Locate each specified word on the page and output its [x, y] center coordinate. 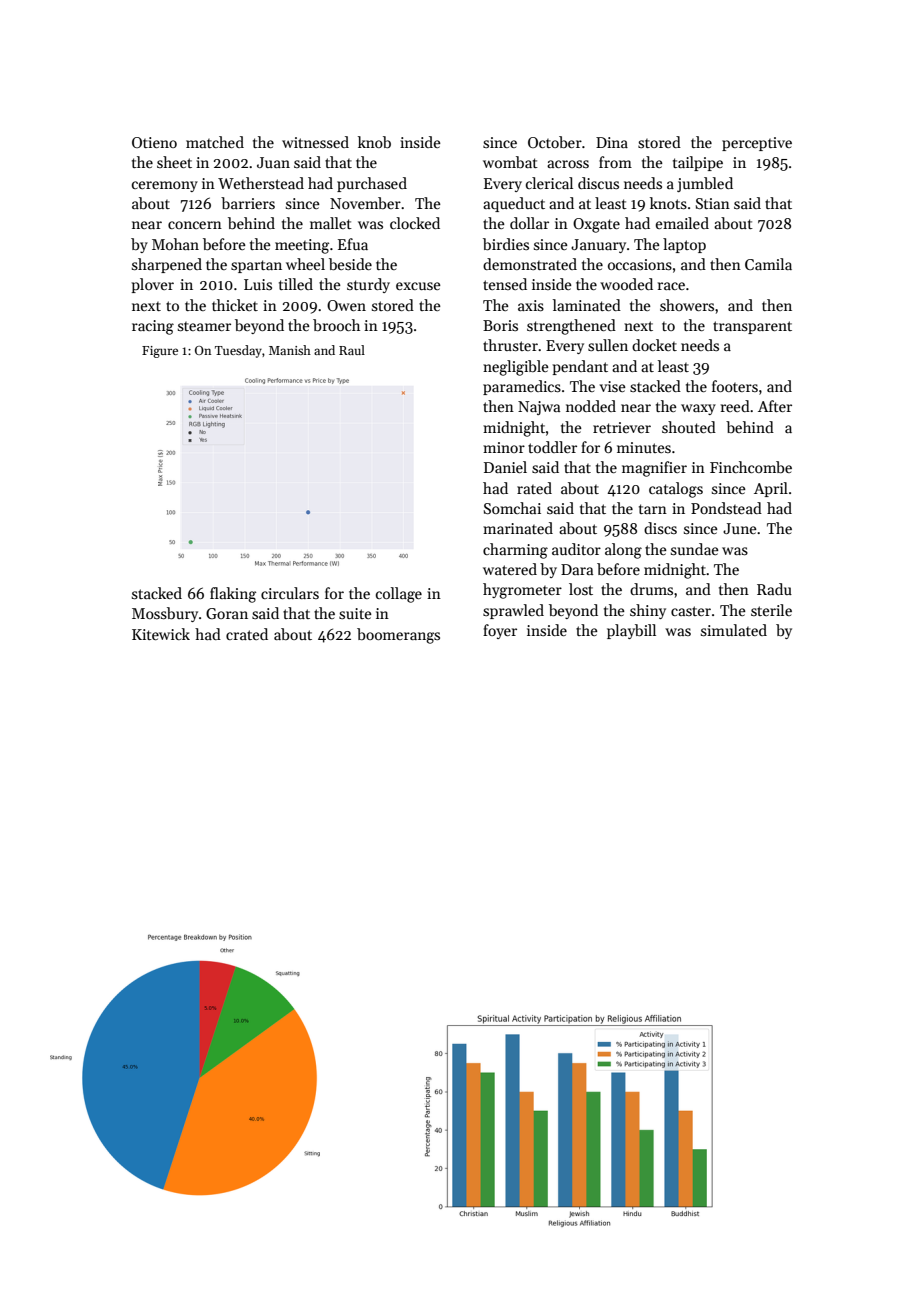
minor [504, 447]
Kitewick [161, 634]
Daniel [505, 467]
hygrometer [522, 591]
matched [215, 142]
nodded [591, 406]
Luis [258, 284]
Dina [612, 142]
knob [374, 142]
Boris [500, 325]
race [671, 286]
